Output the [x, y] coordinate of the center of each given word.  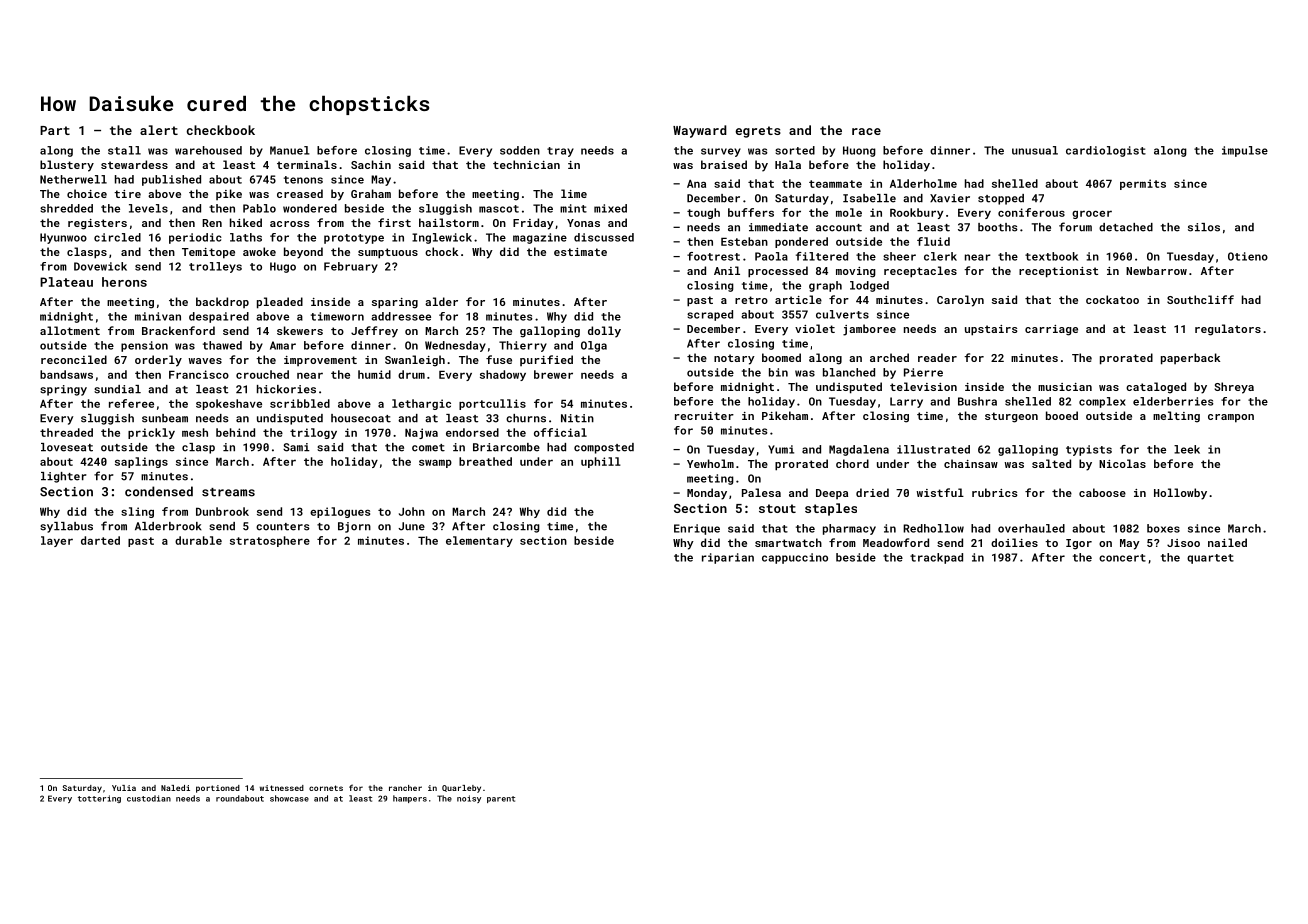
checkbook [221, 130]
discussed [604, 237]
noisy [469, 799]
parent [501, 799]
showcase [289, 798]
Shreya [1234, 388]
